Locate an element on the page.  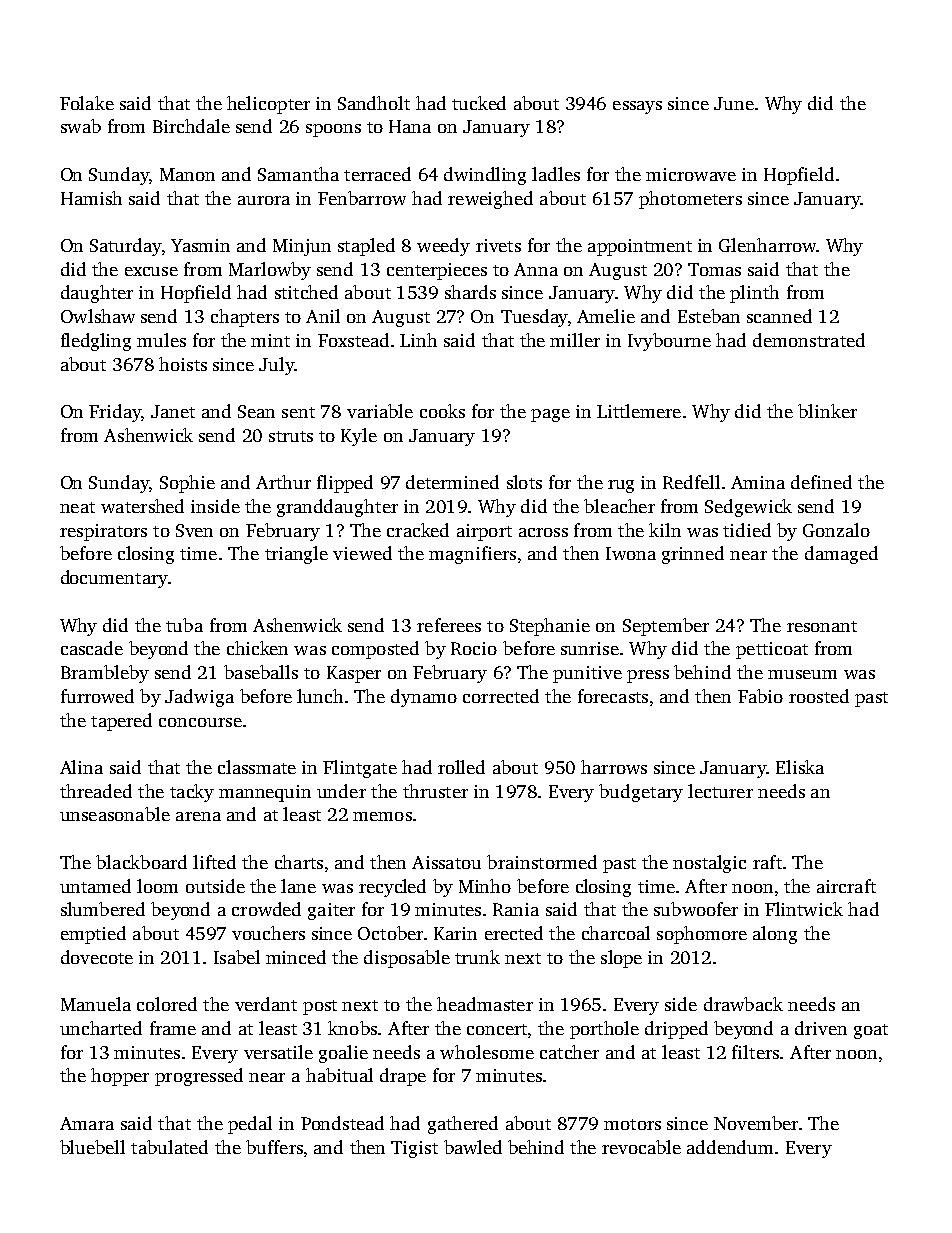
June is located at coordinates (734, 103).
